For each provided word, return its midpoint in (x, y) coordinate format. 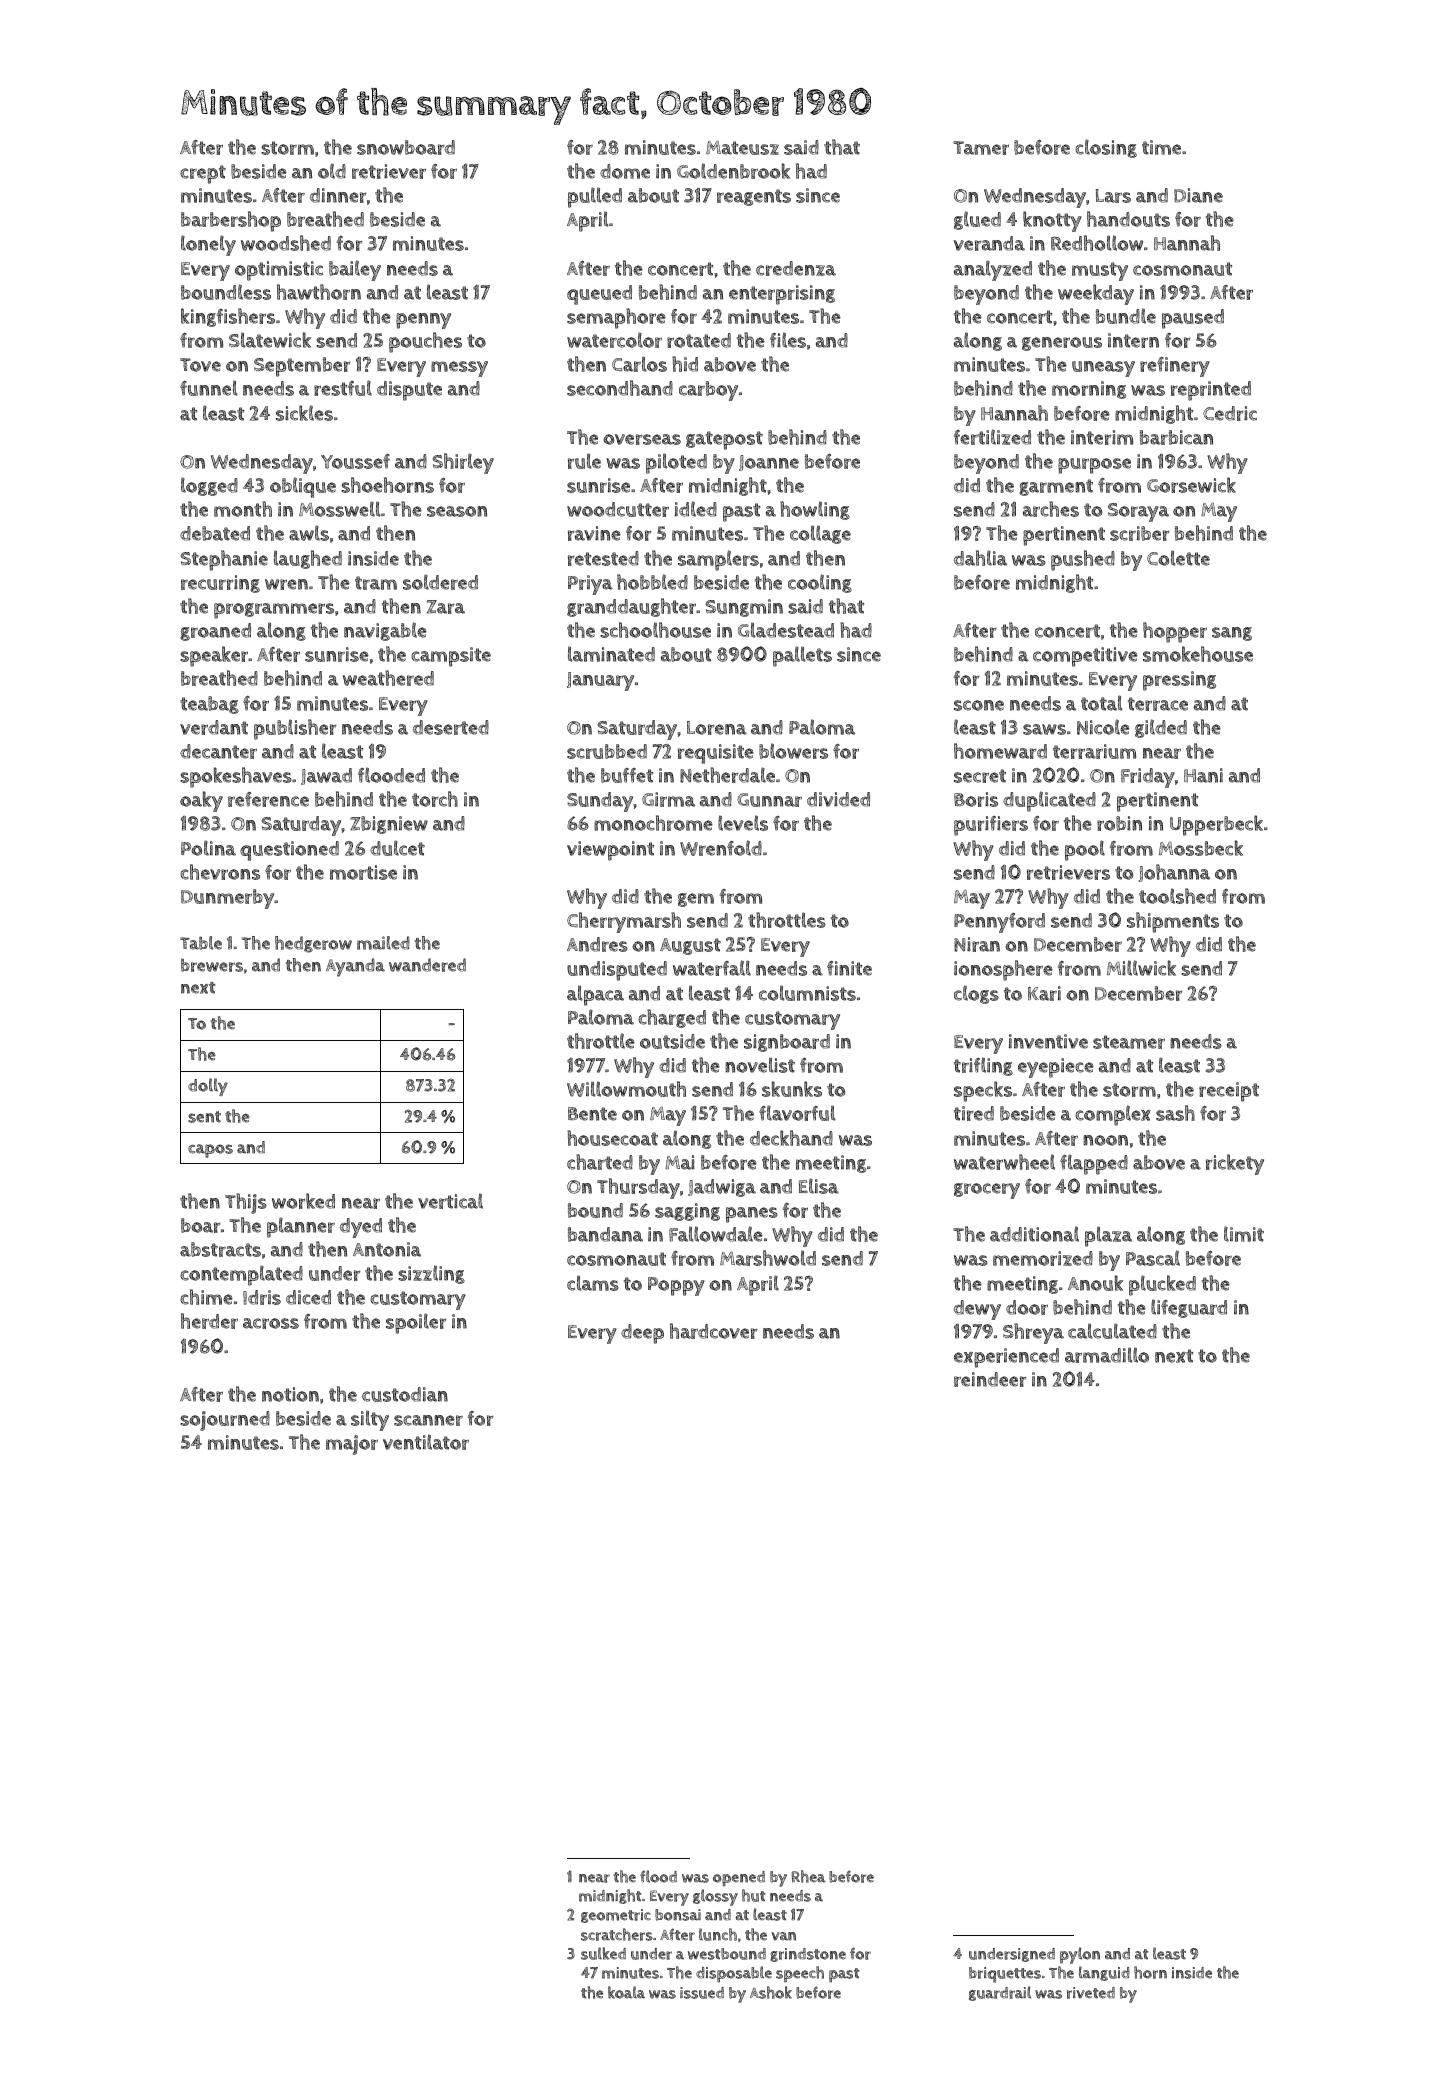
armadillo (1107, 1355)
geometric (616, 1916)
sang (1232, 634)
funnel (209, 388)
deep (642, 1334)
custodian (405, 1394)
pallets (802, 656)
